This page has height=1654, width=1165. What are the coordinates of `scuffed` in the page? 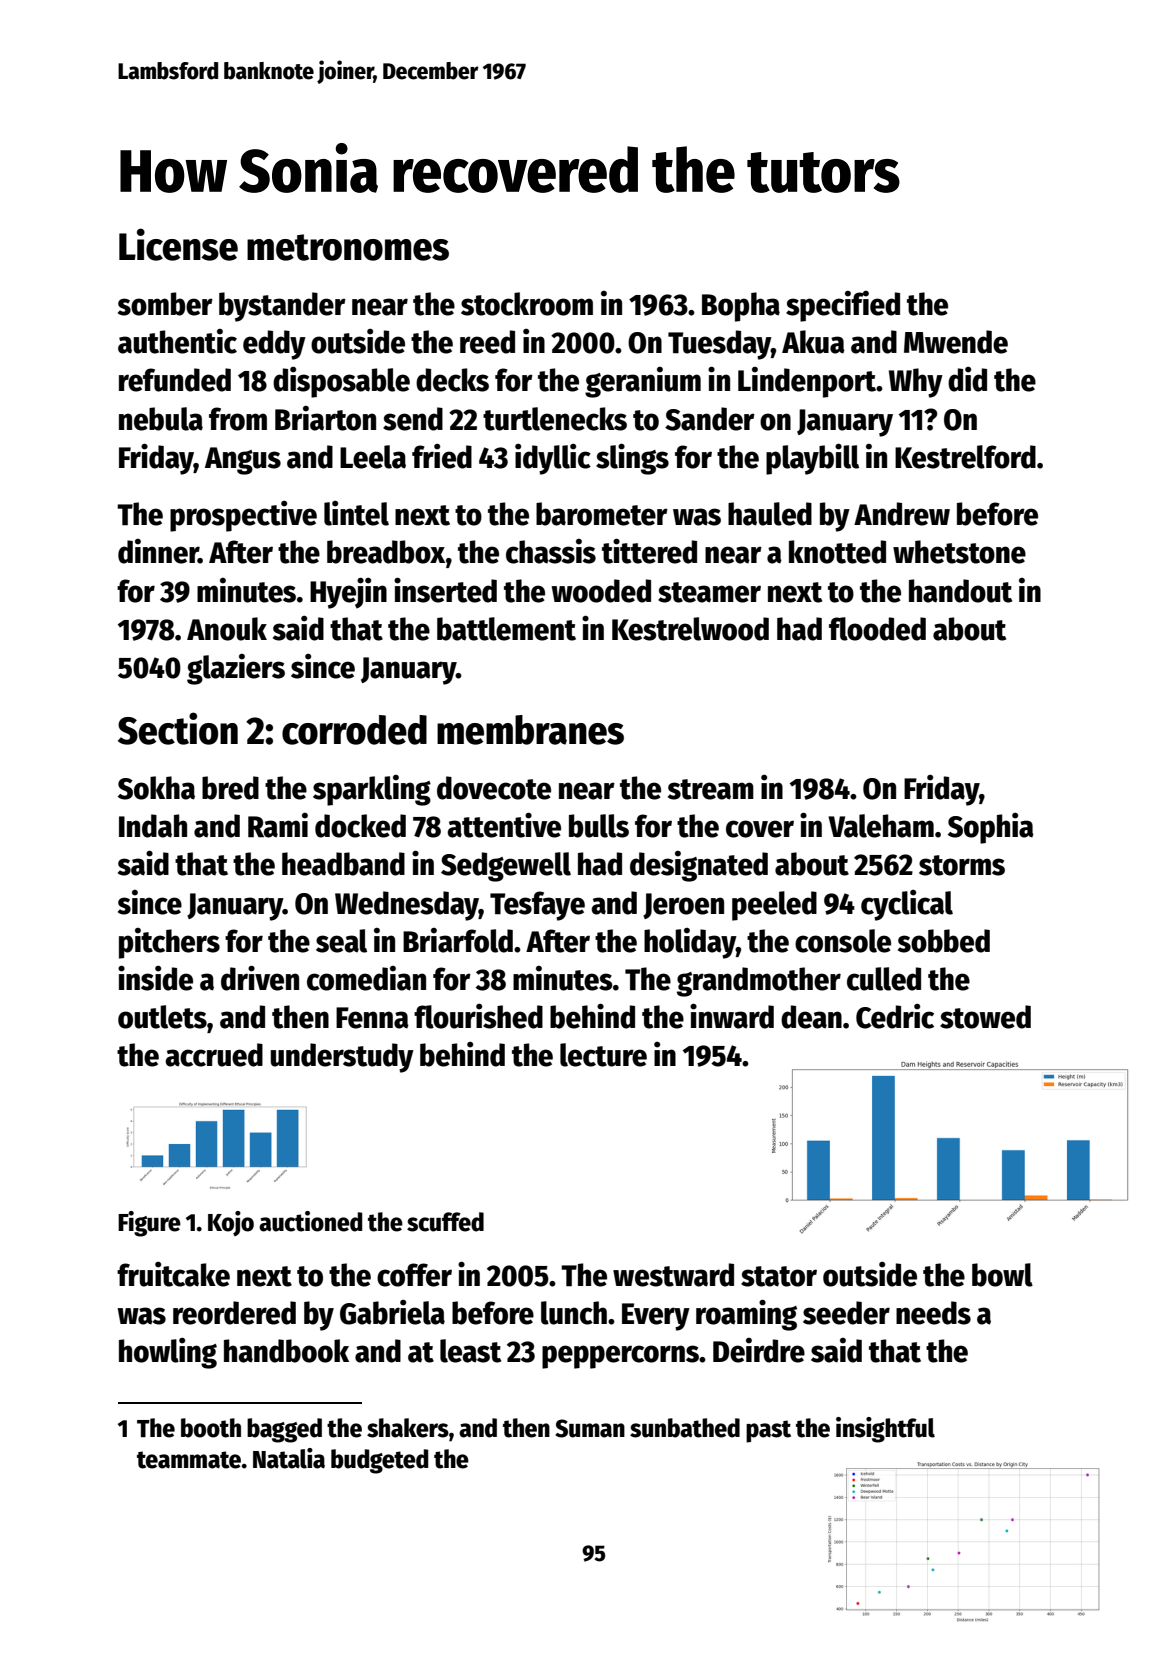 It's located at (445, 1222).
